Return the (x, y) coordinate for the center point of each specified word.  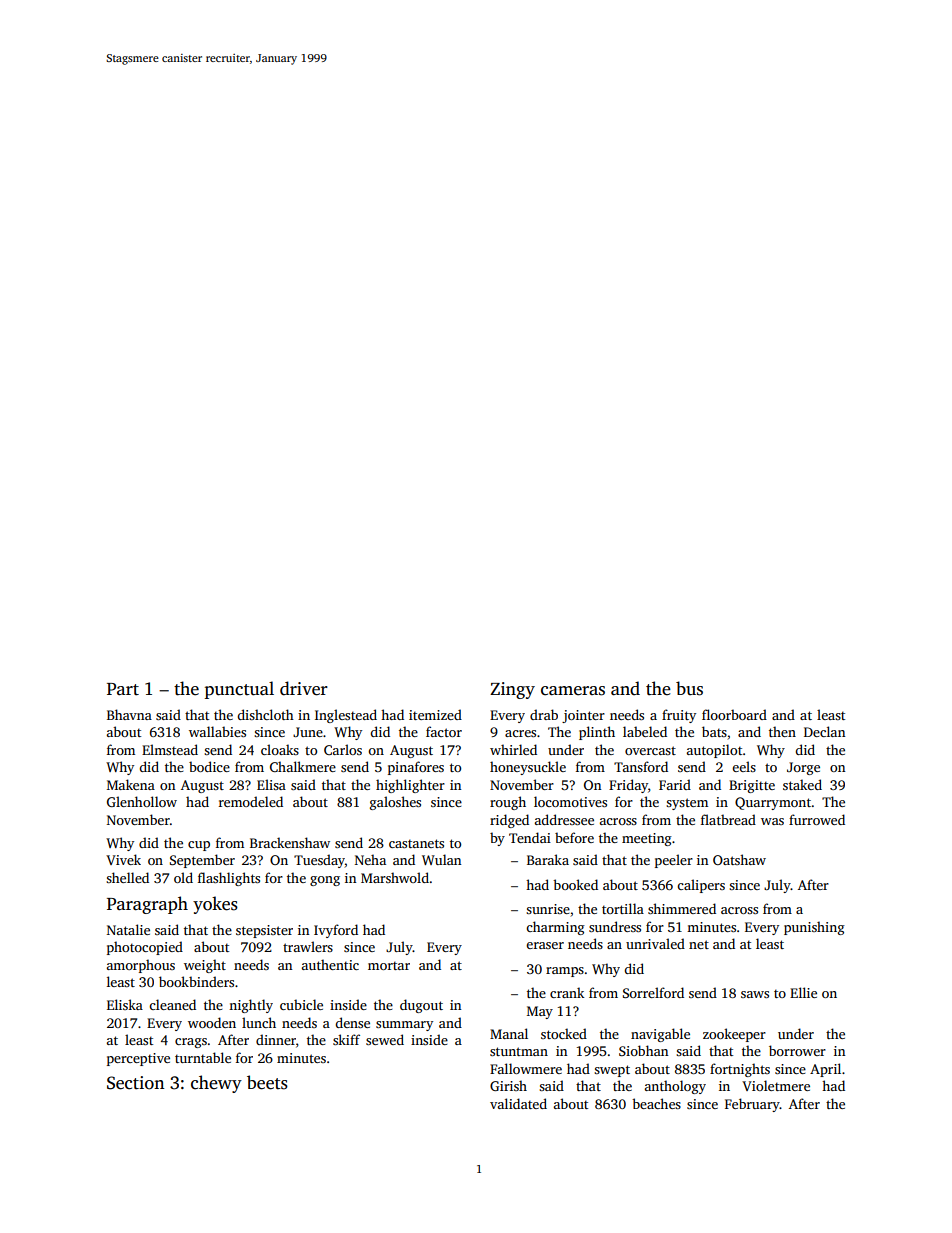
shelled (127, 877)
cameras (573, 691)
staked (802, 784)
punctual (239, 690)
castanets (416, 843)
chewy (216, 1084)
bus (689, 688)
